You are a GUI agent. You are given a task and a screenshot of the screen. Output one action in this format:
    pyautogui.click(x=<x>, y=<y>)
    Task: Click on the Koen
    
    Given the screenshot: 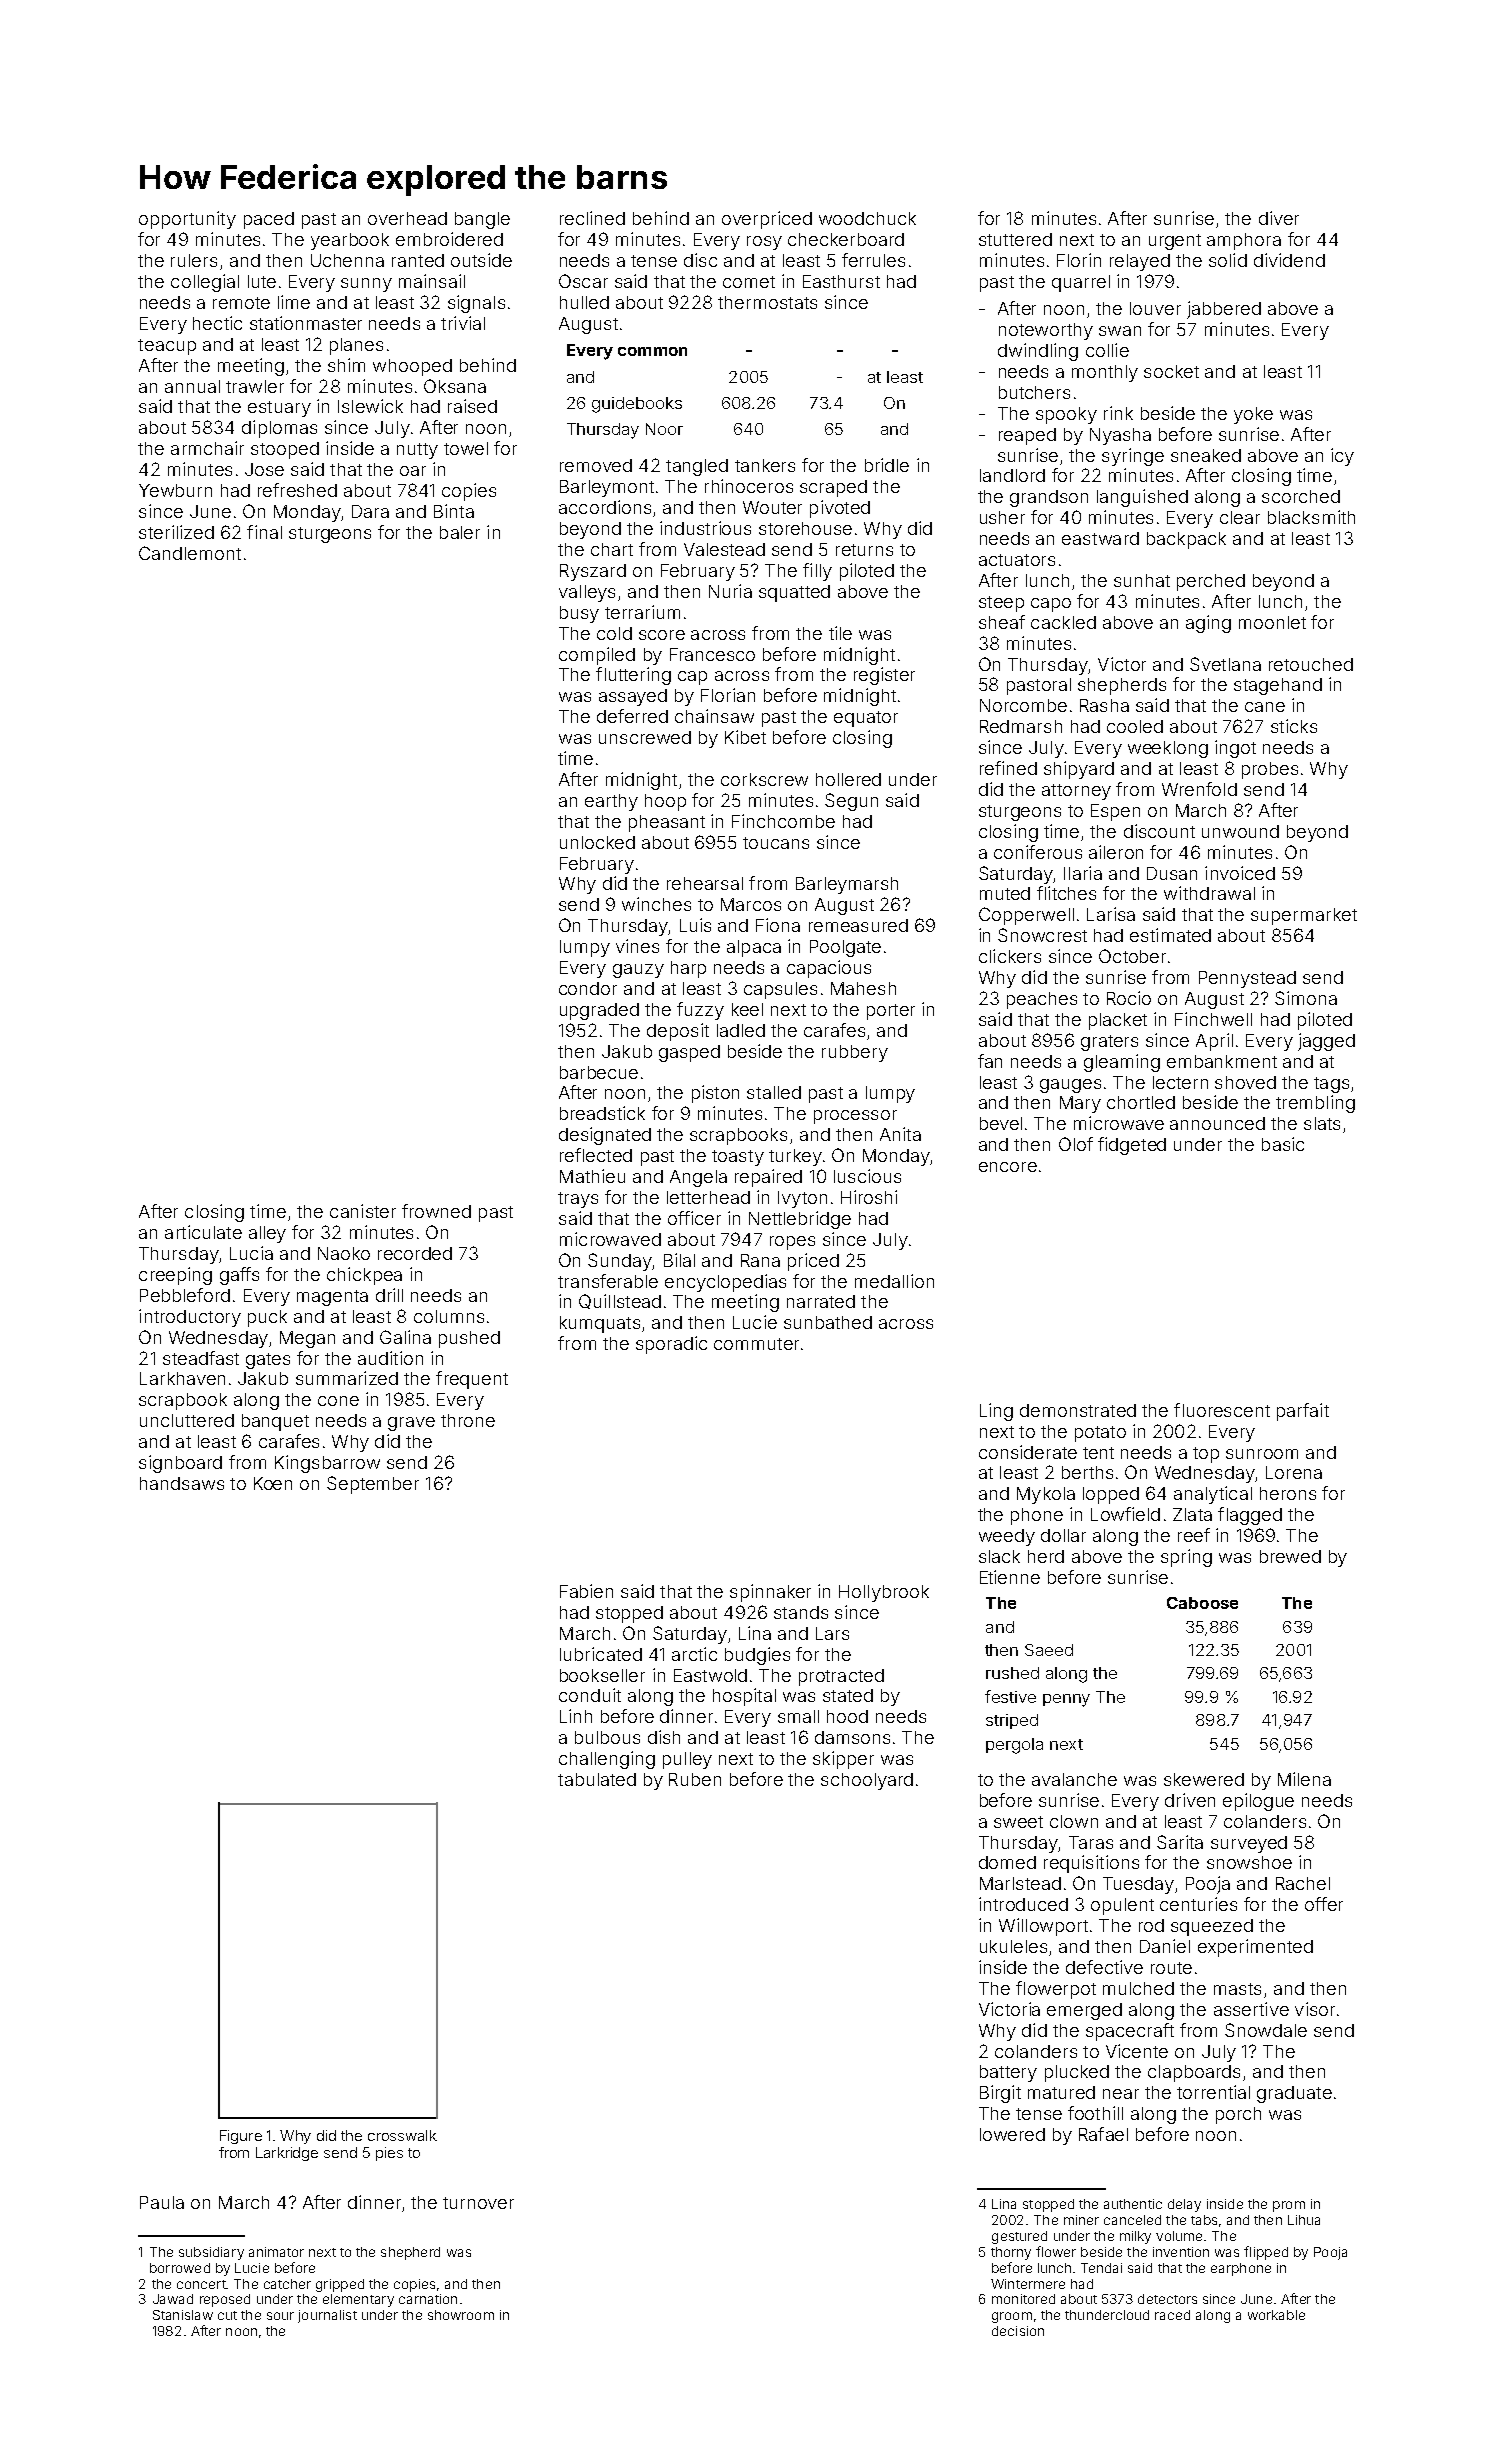 What is the action you would take?
    pyautogui.click(x=273, y=1483)
